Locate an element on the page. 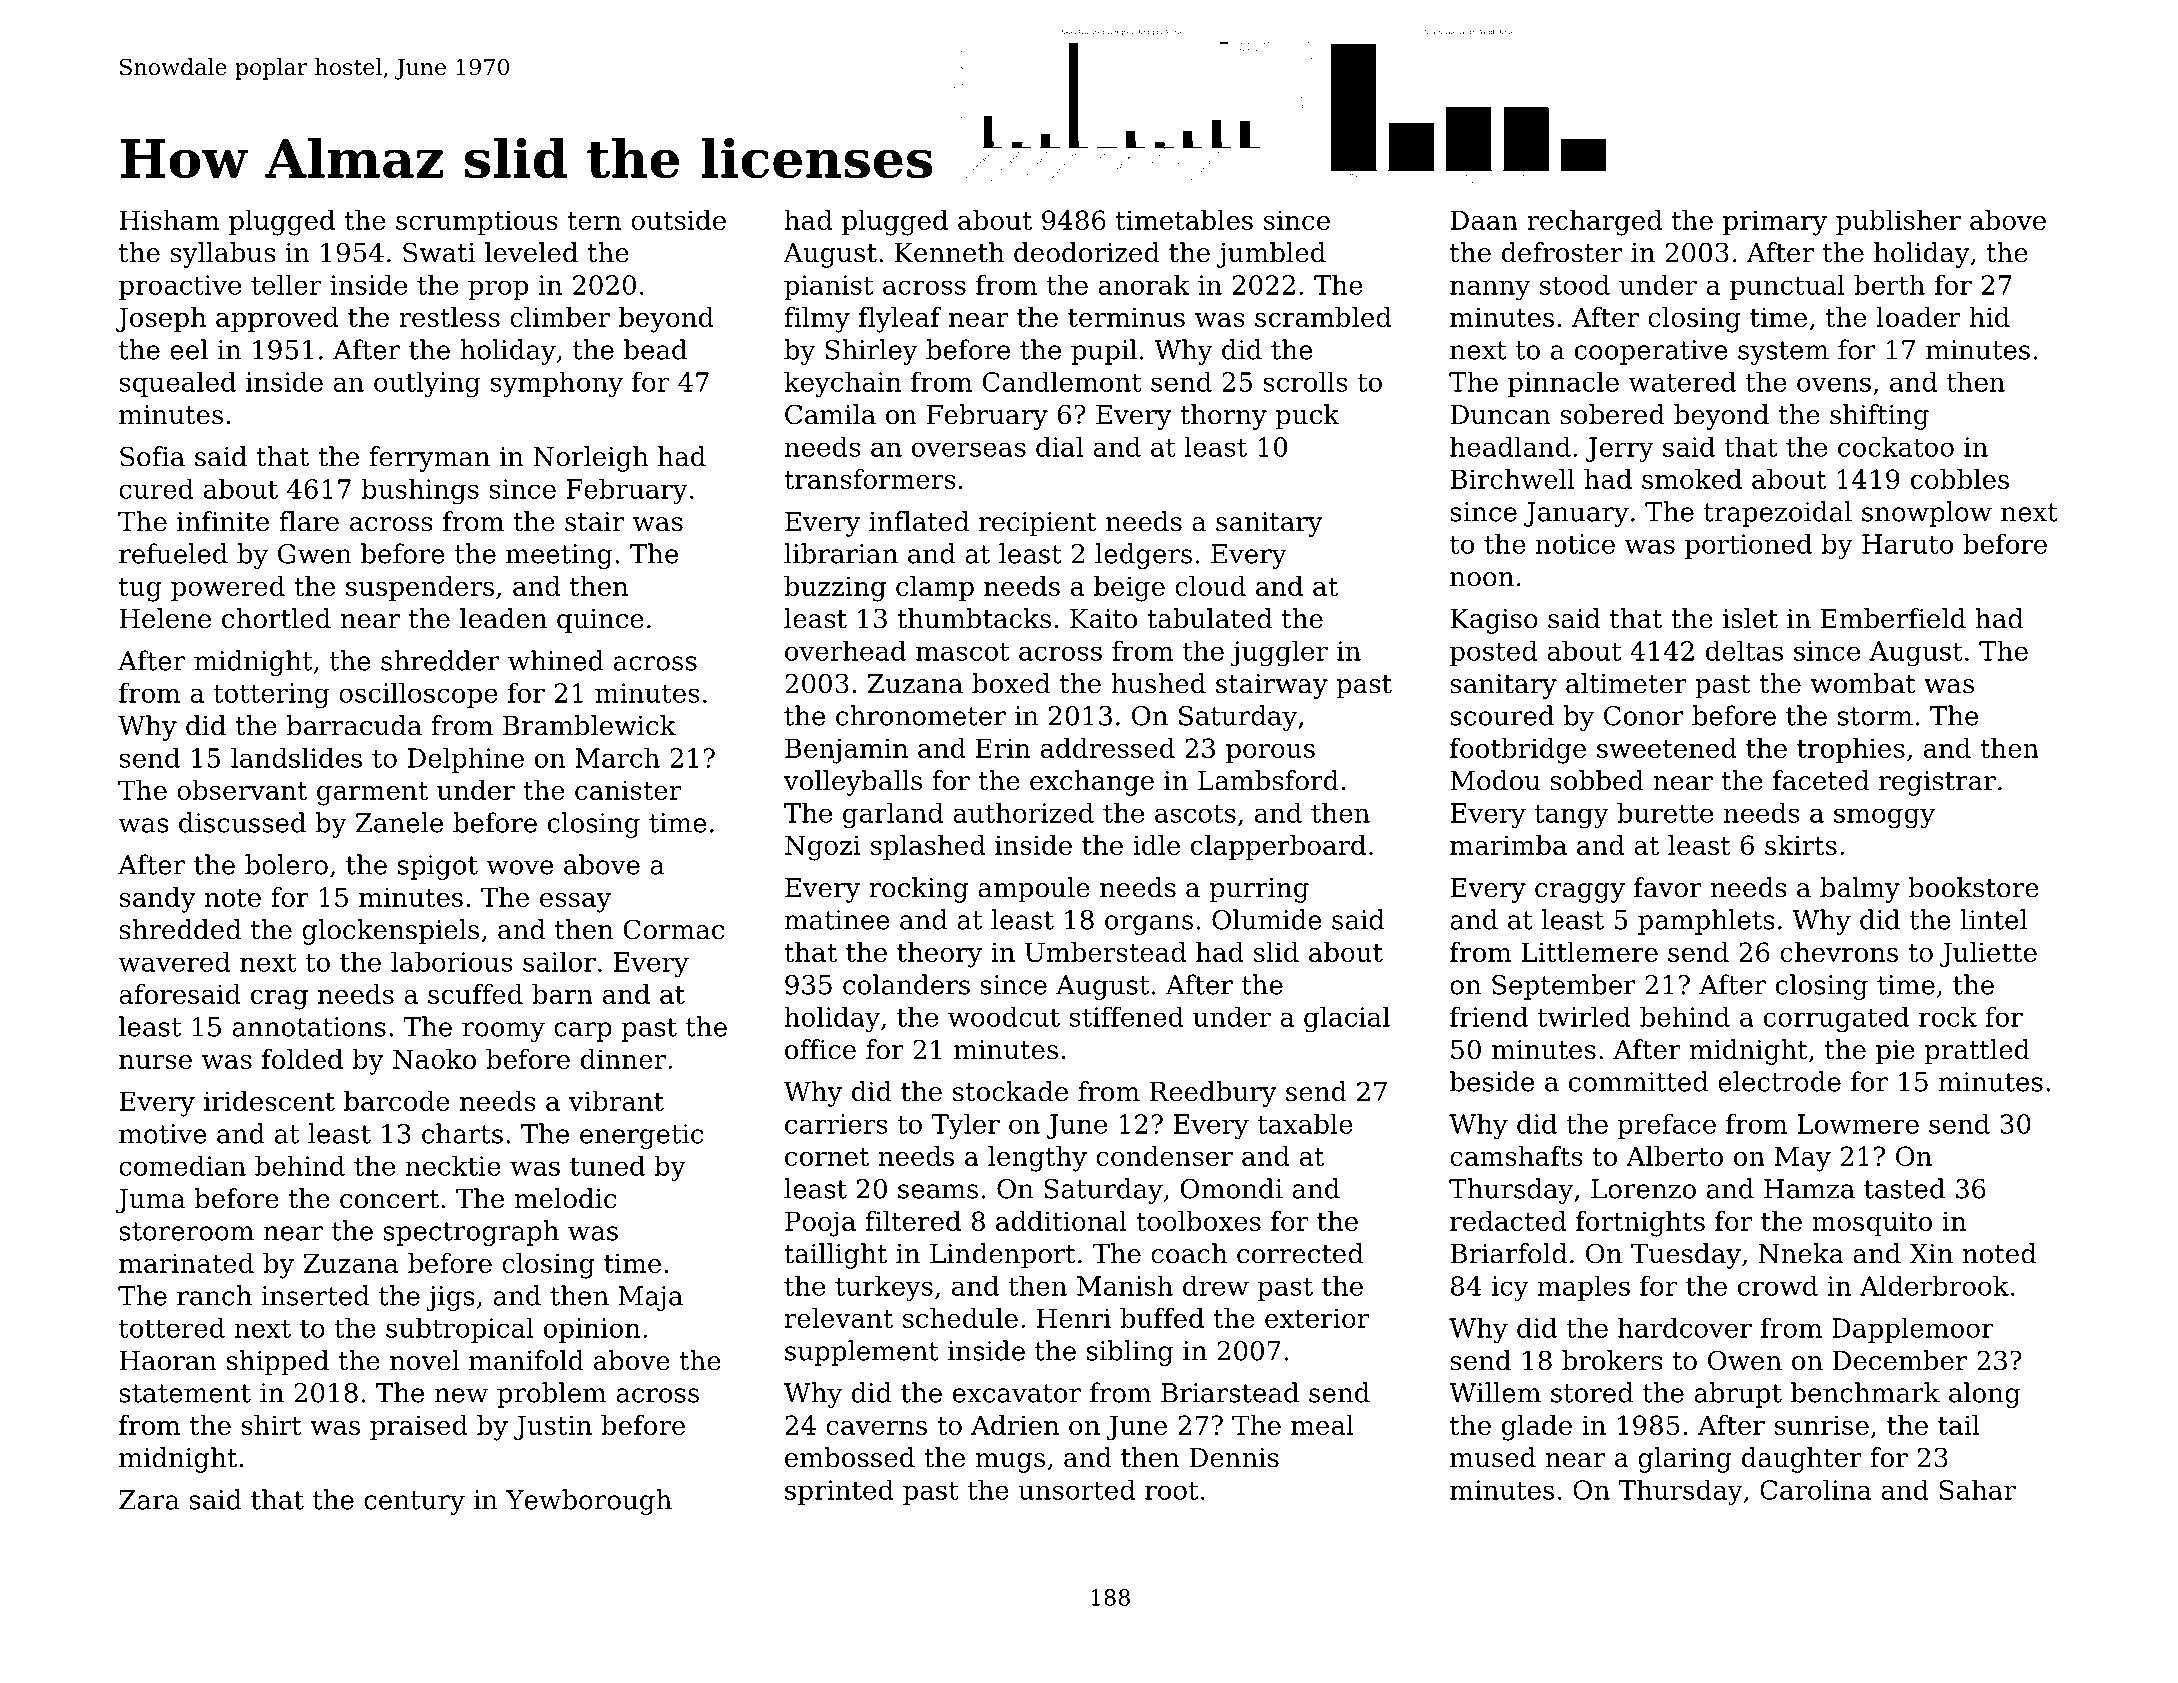 This document has height=1683, width=2178. terminus is located at coordinates (1126, 317).
